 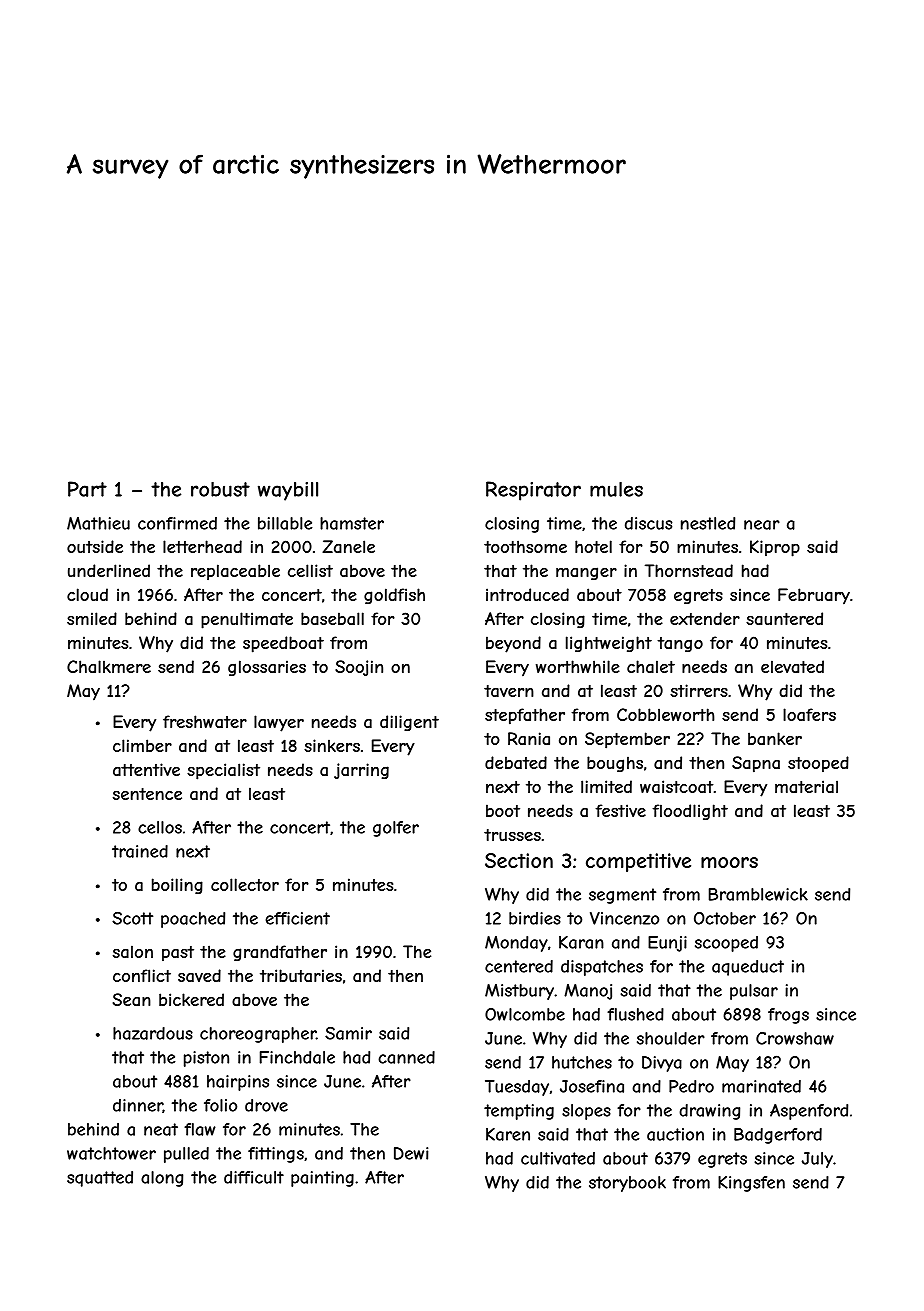 What do you see at coordinates (191, 999) in the document?
I see `bickered` at bounding box center [191, 999].
